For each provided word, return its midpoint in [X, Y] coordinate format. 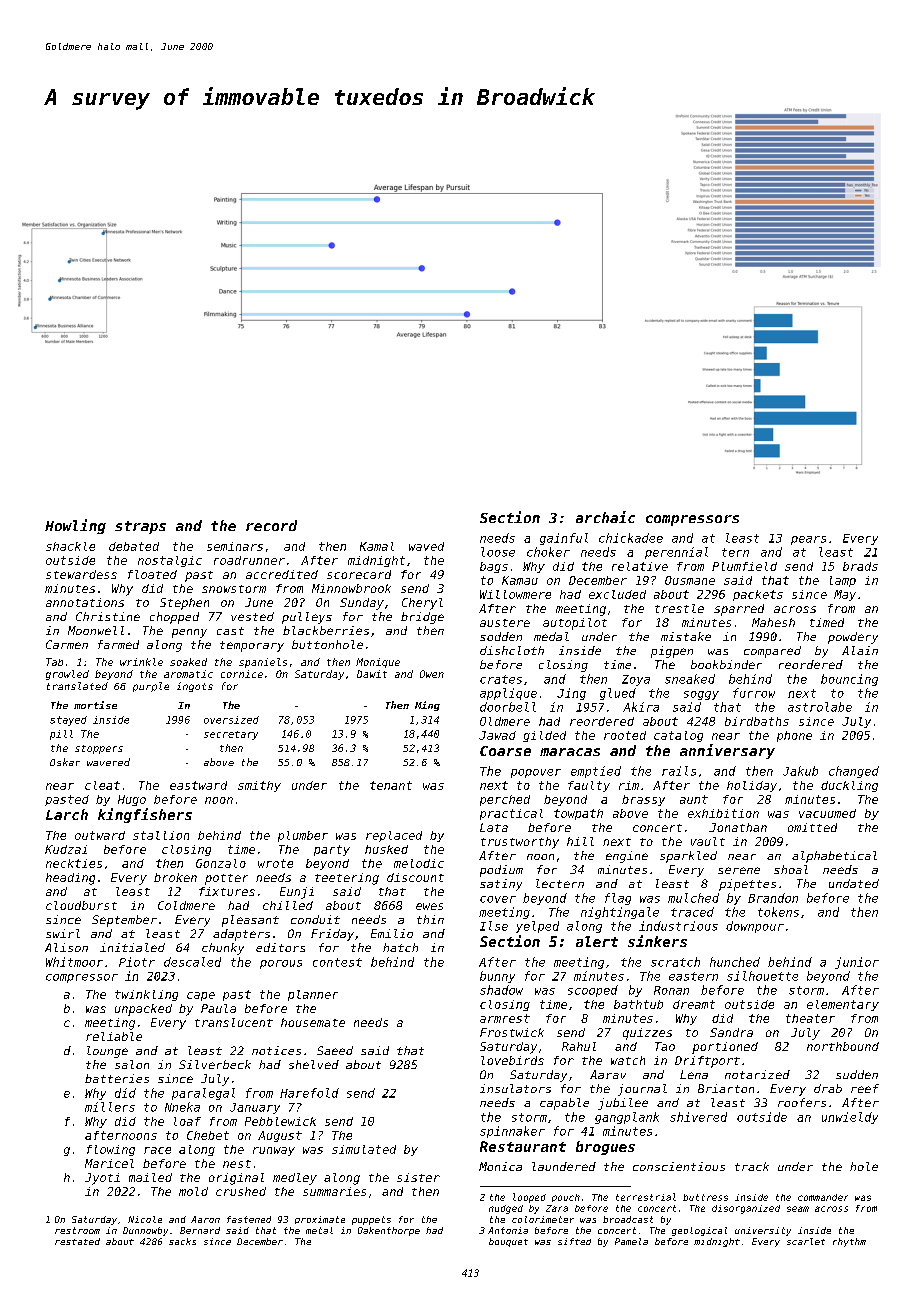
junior [857, 963]
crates [501, 679]
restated [77, 1241]
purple [151, 687]
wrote [275, 863]
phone [794, 736]
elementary [843, 1005]
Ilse [494, 926]
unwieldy [850, 1118]
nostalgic [170, 561]
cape [201, 996]
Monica [500, 1166]
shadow [501, 990]
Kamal [377, 546]
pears [808, 540]
